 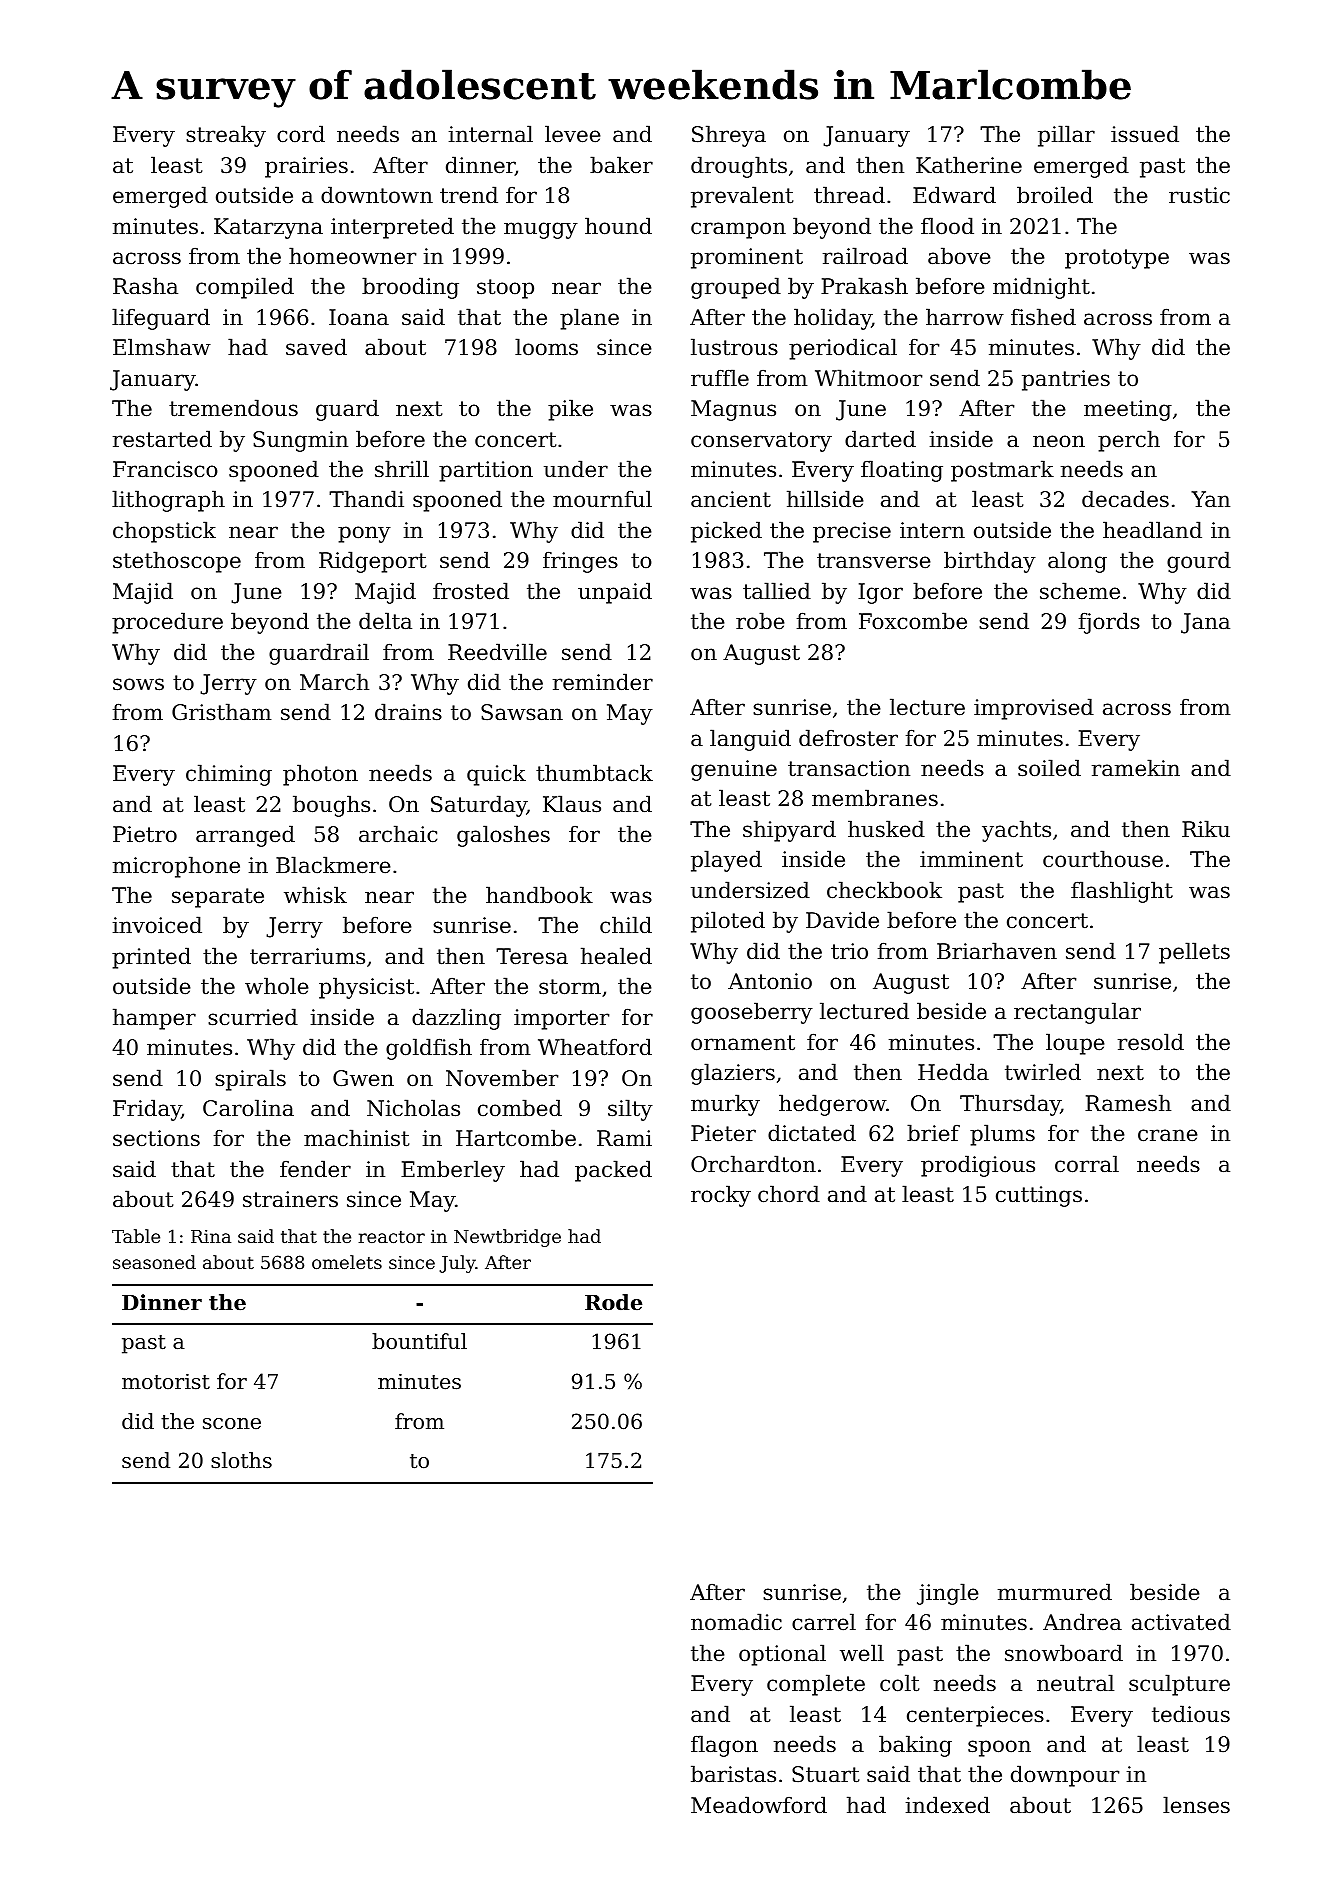 I want to click on sections, so click(x=156, y=1138).
